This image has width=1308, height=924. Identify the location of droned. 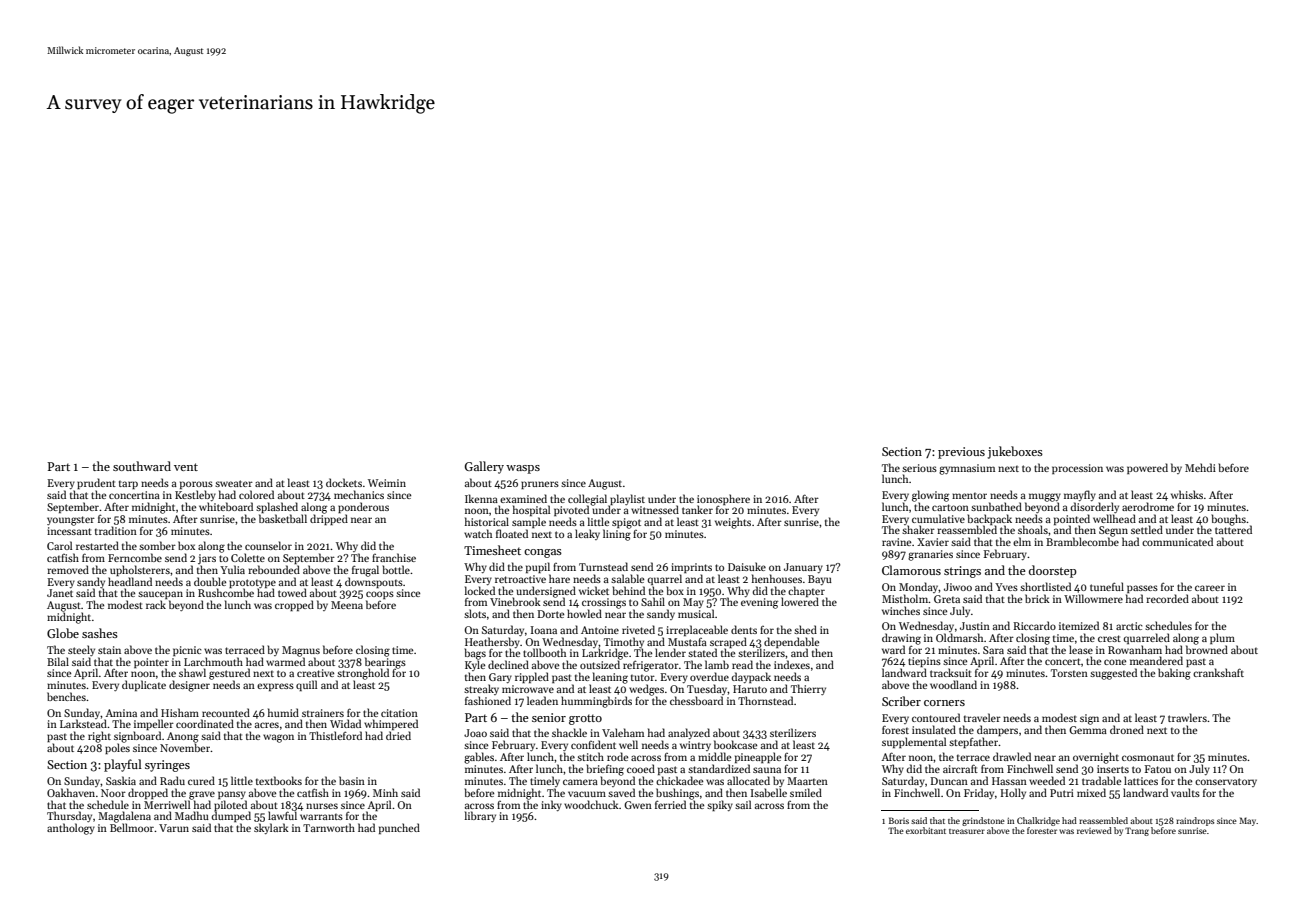
(1127, 729).
